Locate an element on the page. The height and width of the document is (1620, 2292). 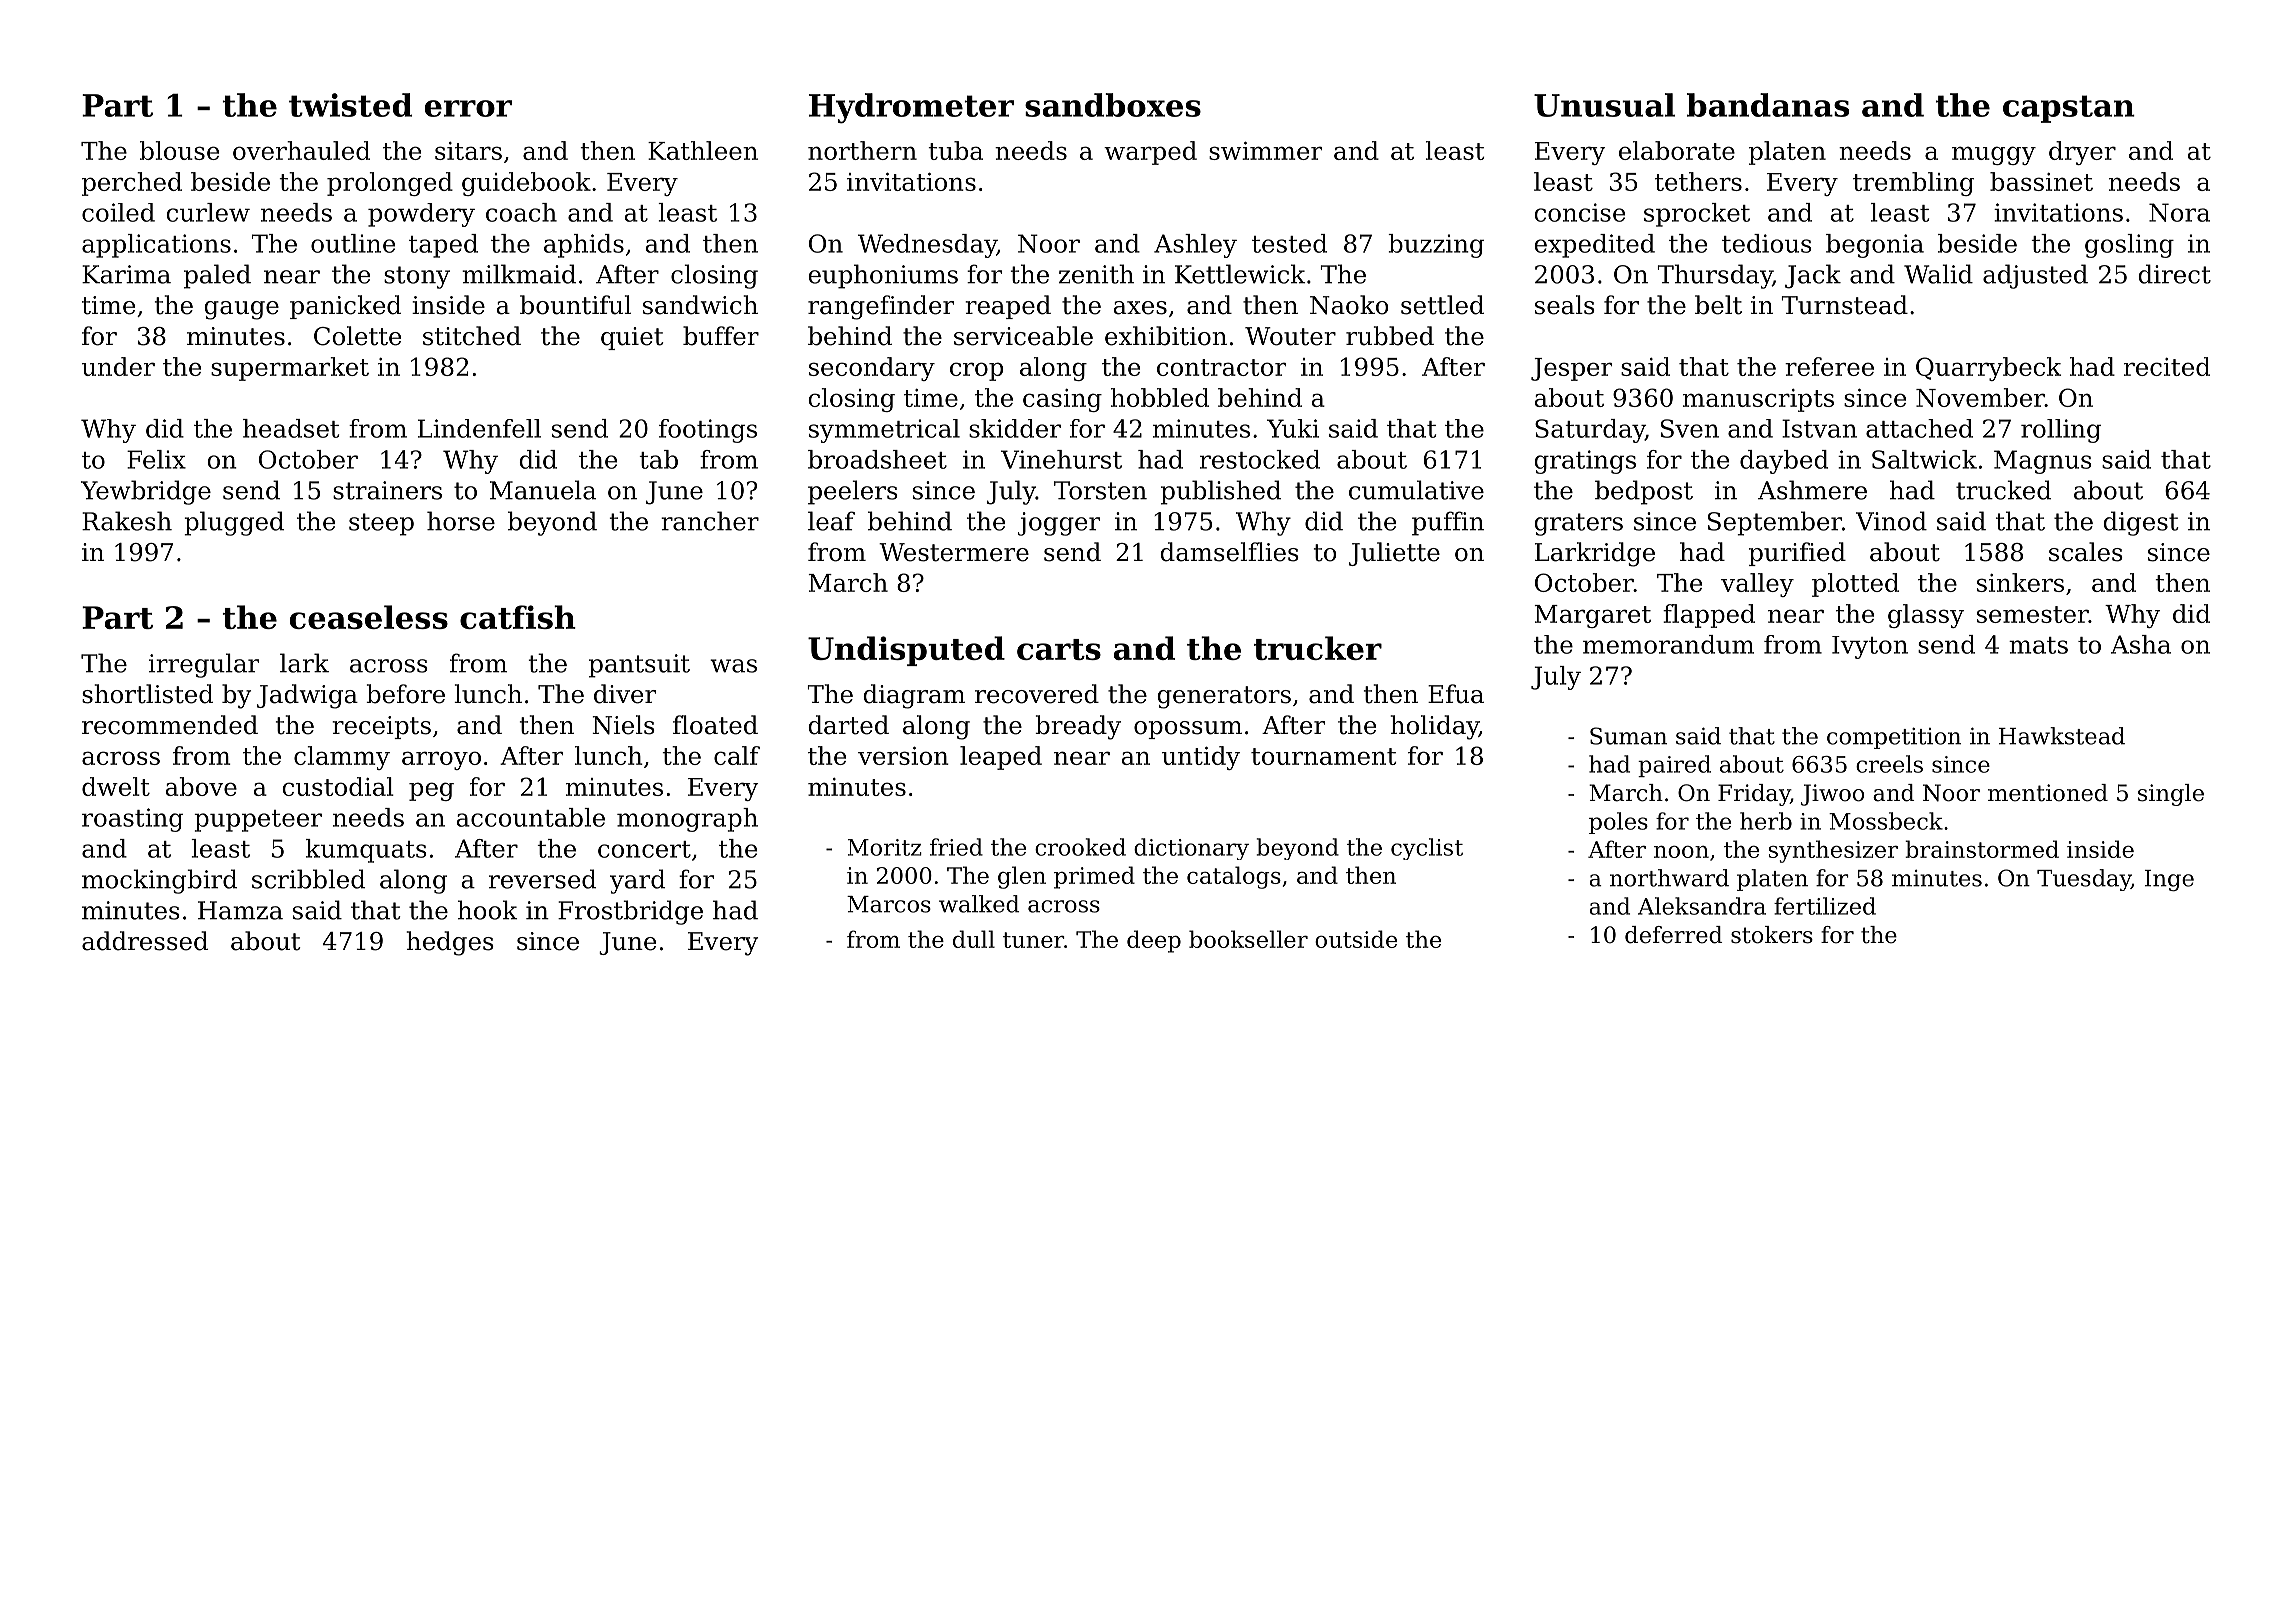
November is located at coordinates (1980, 397).
